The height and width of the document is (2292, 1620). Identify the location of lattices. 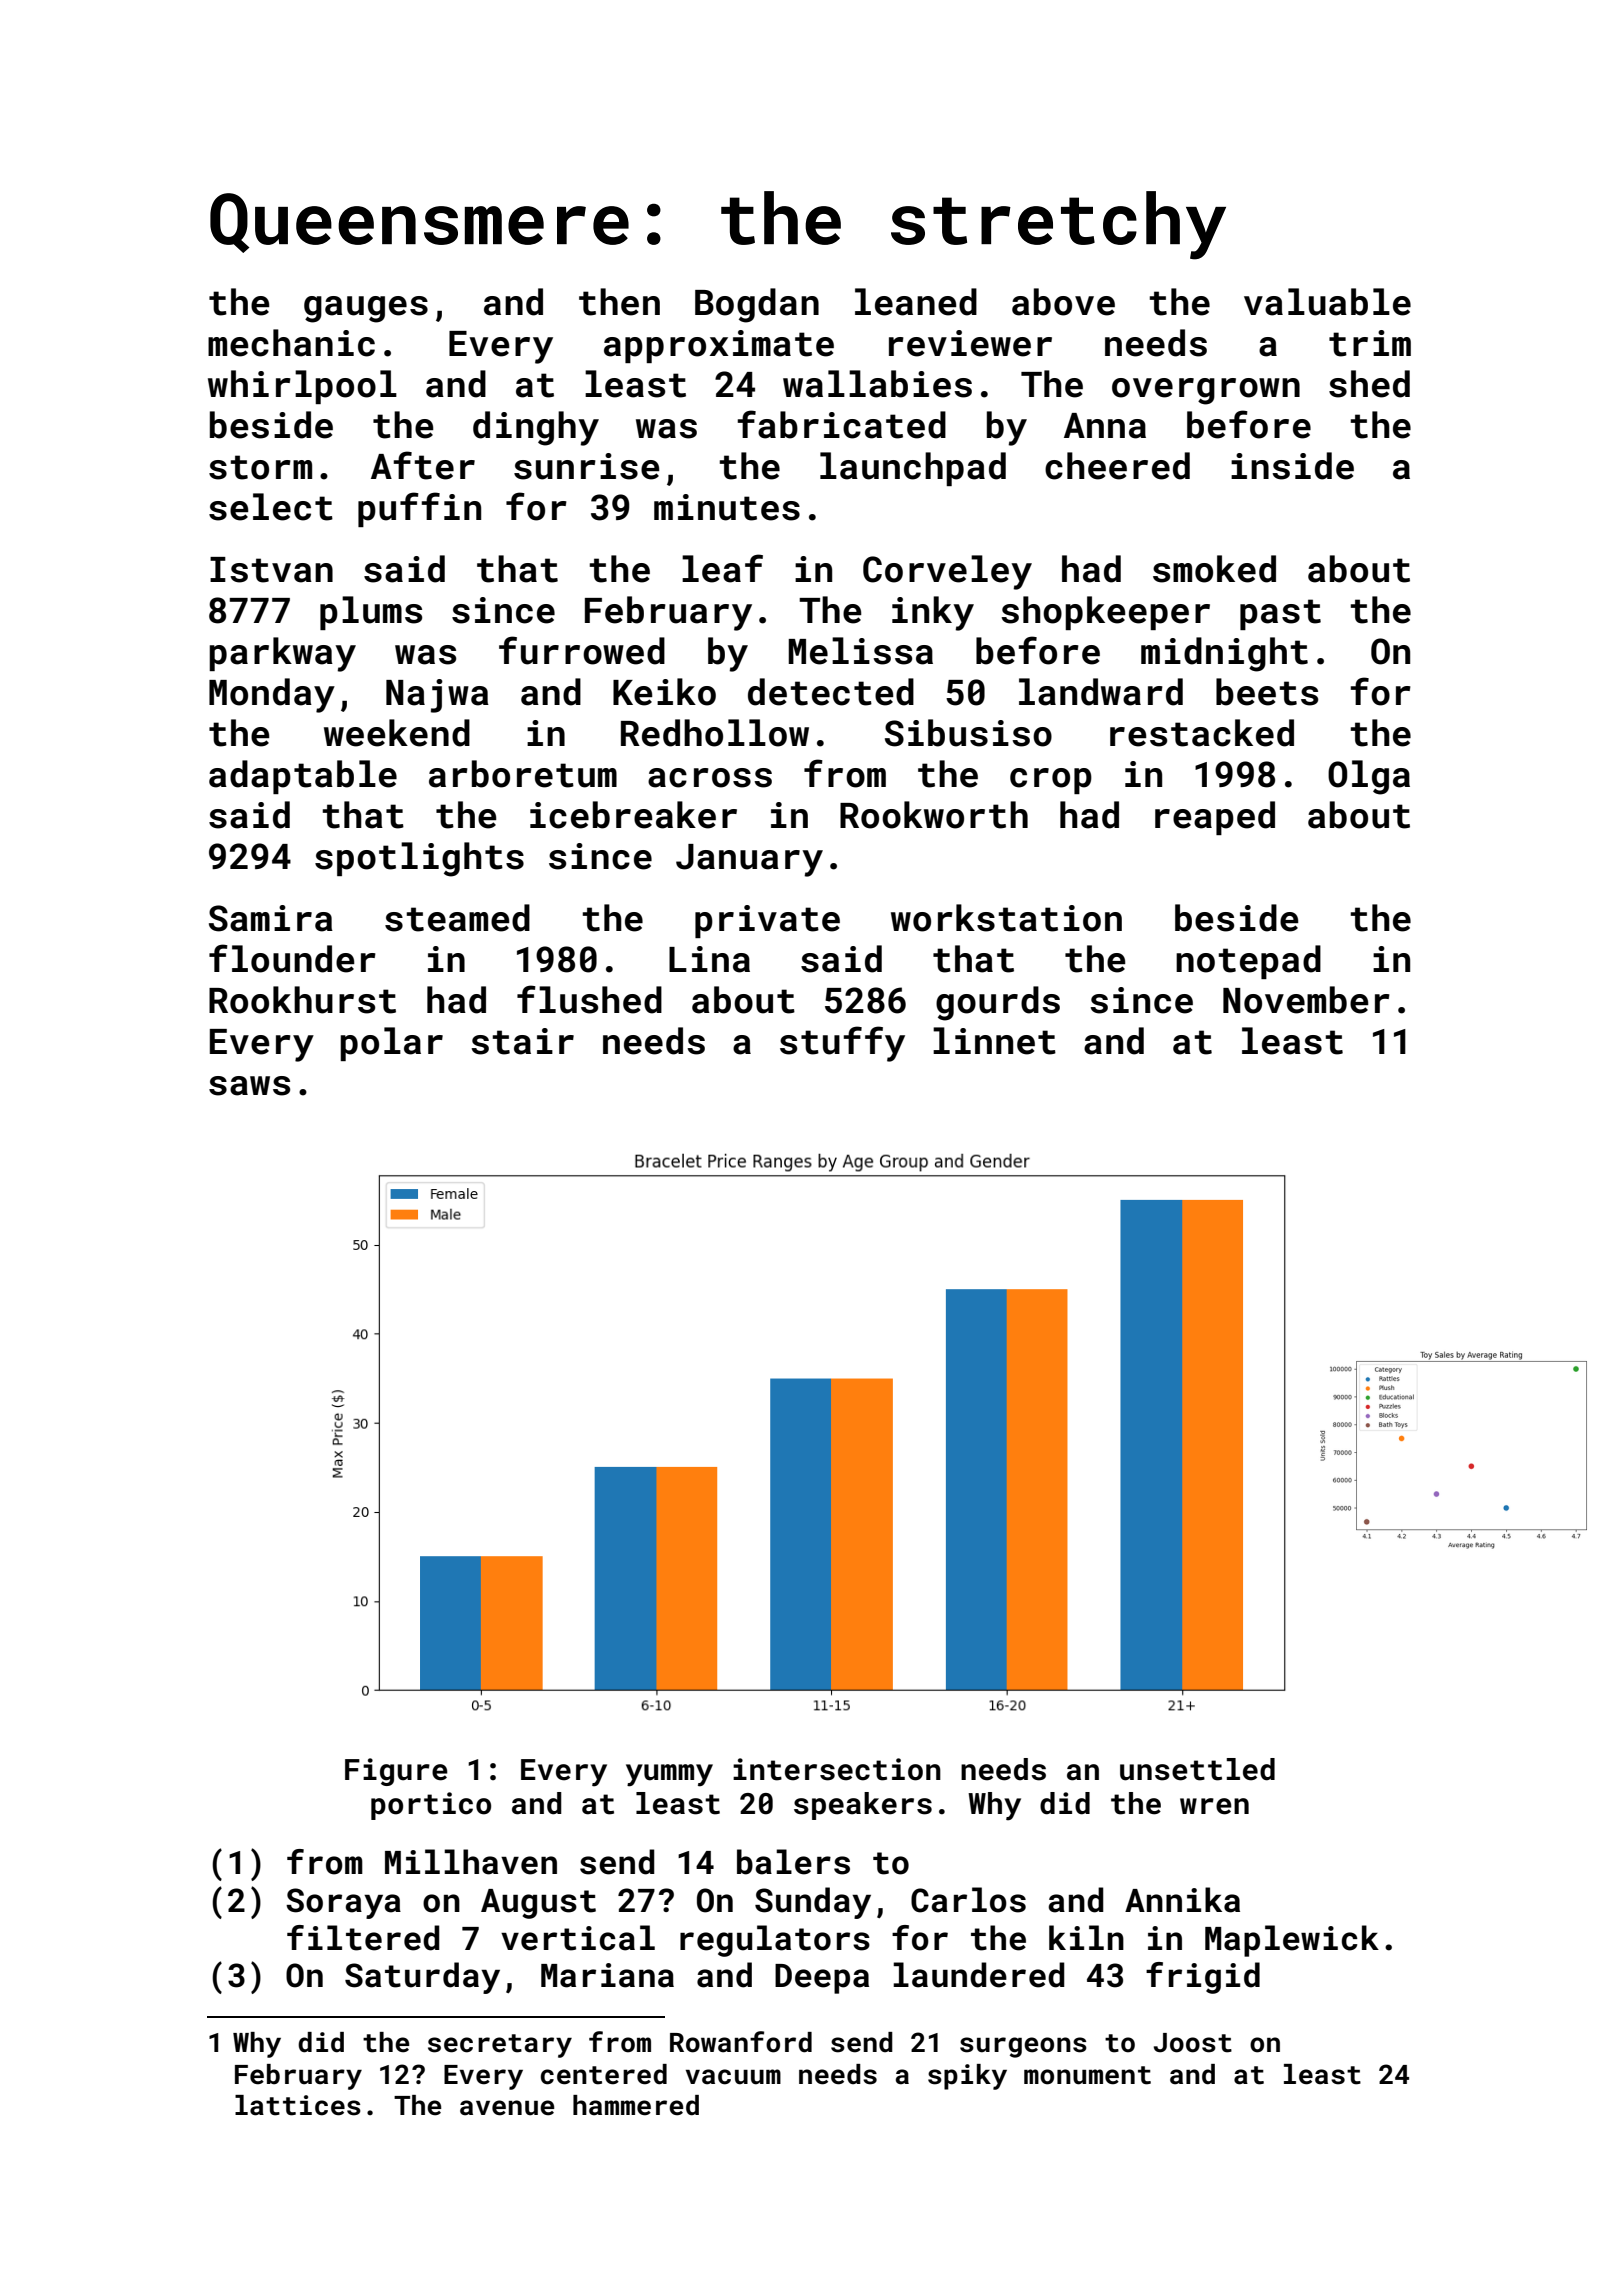
(298, 2105).
